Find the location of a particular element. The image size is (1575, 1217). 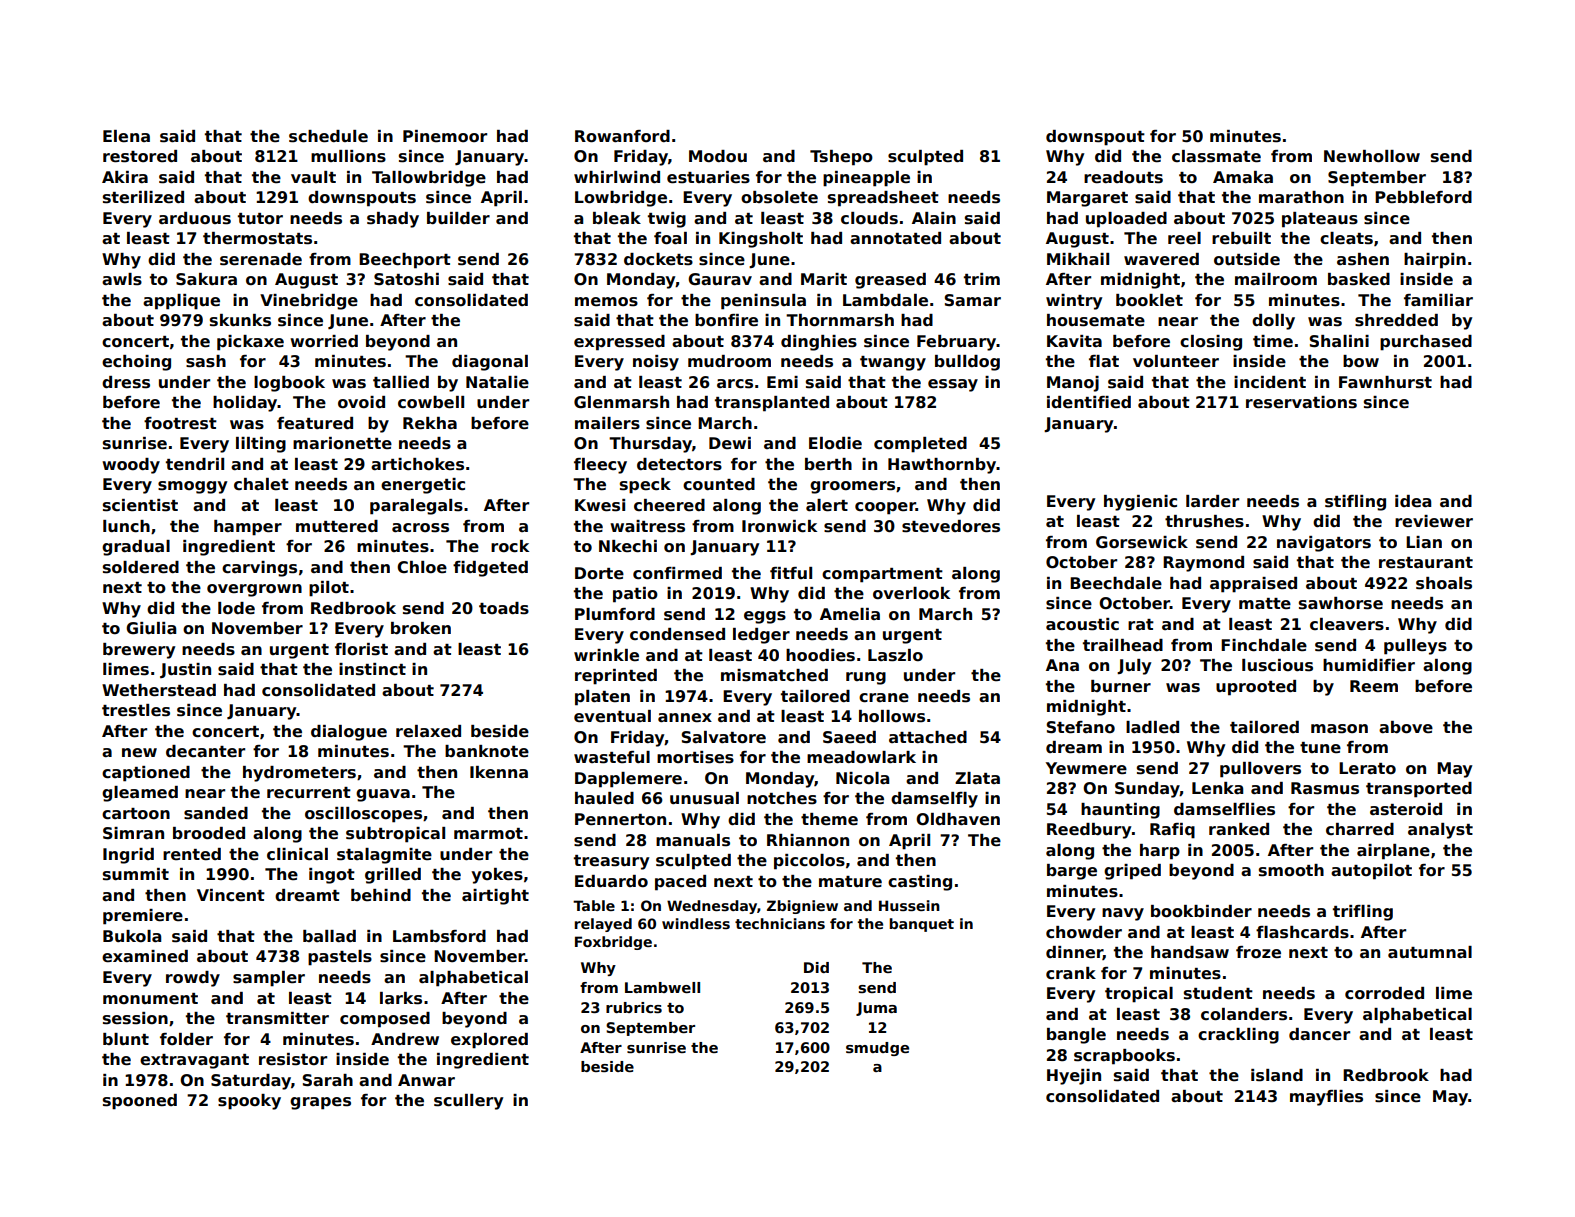

Bukola is located at coordinates (132, 936).
